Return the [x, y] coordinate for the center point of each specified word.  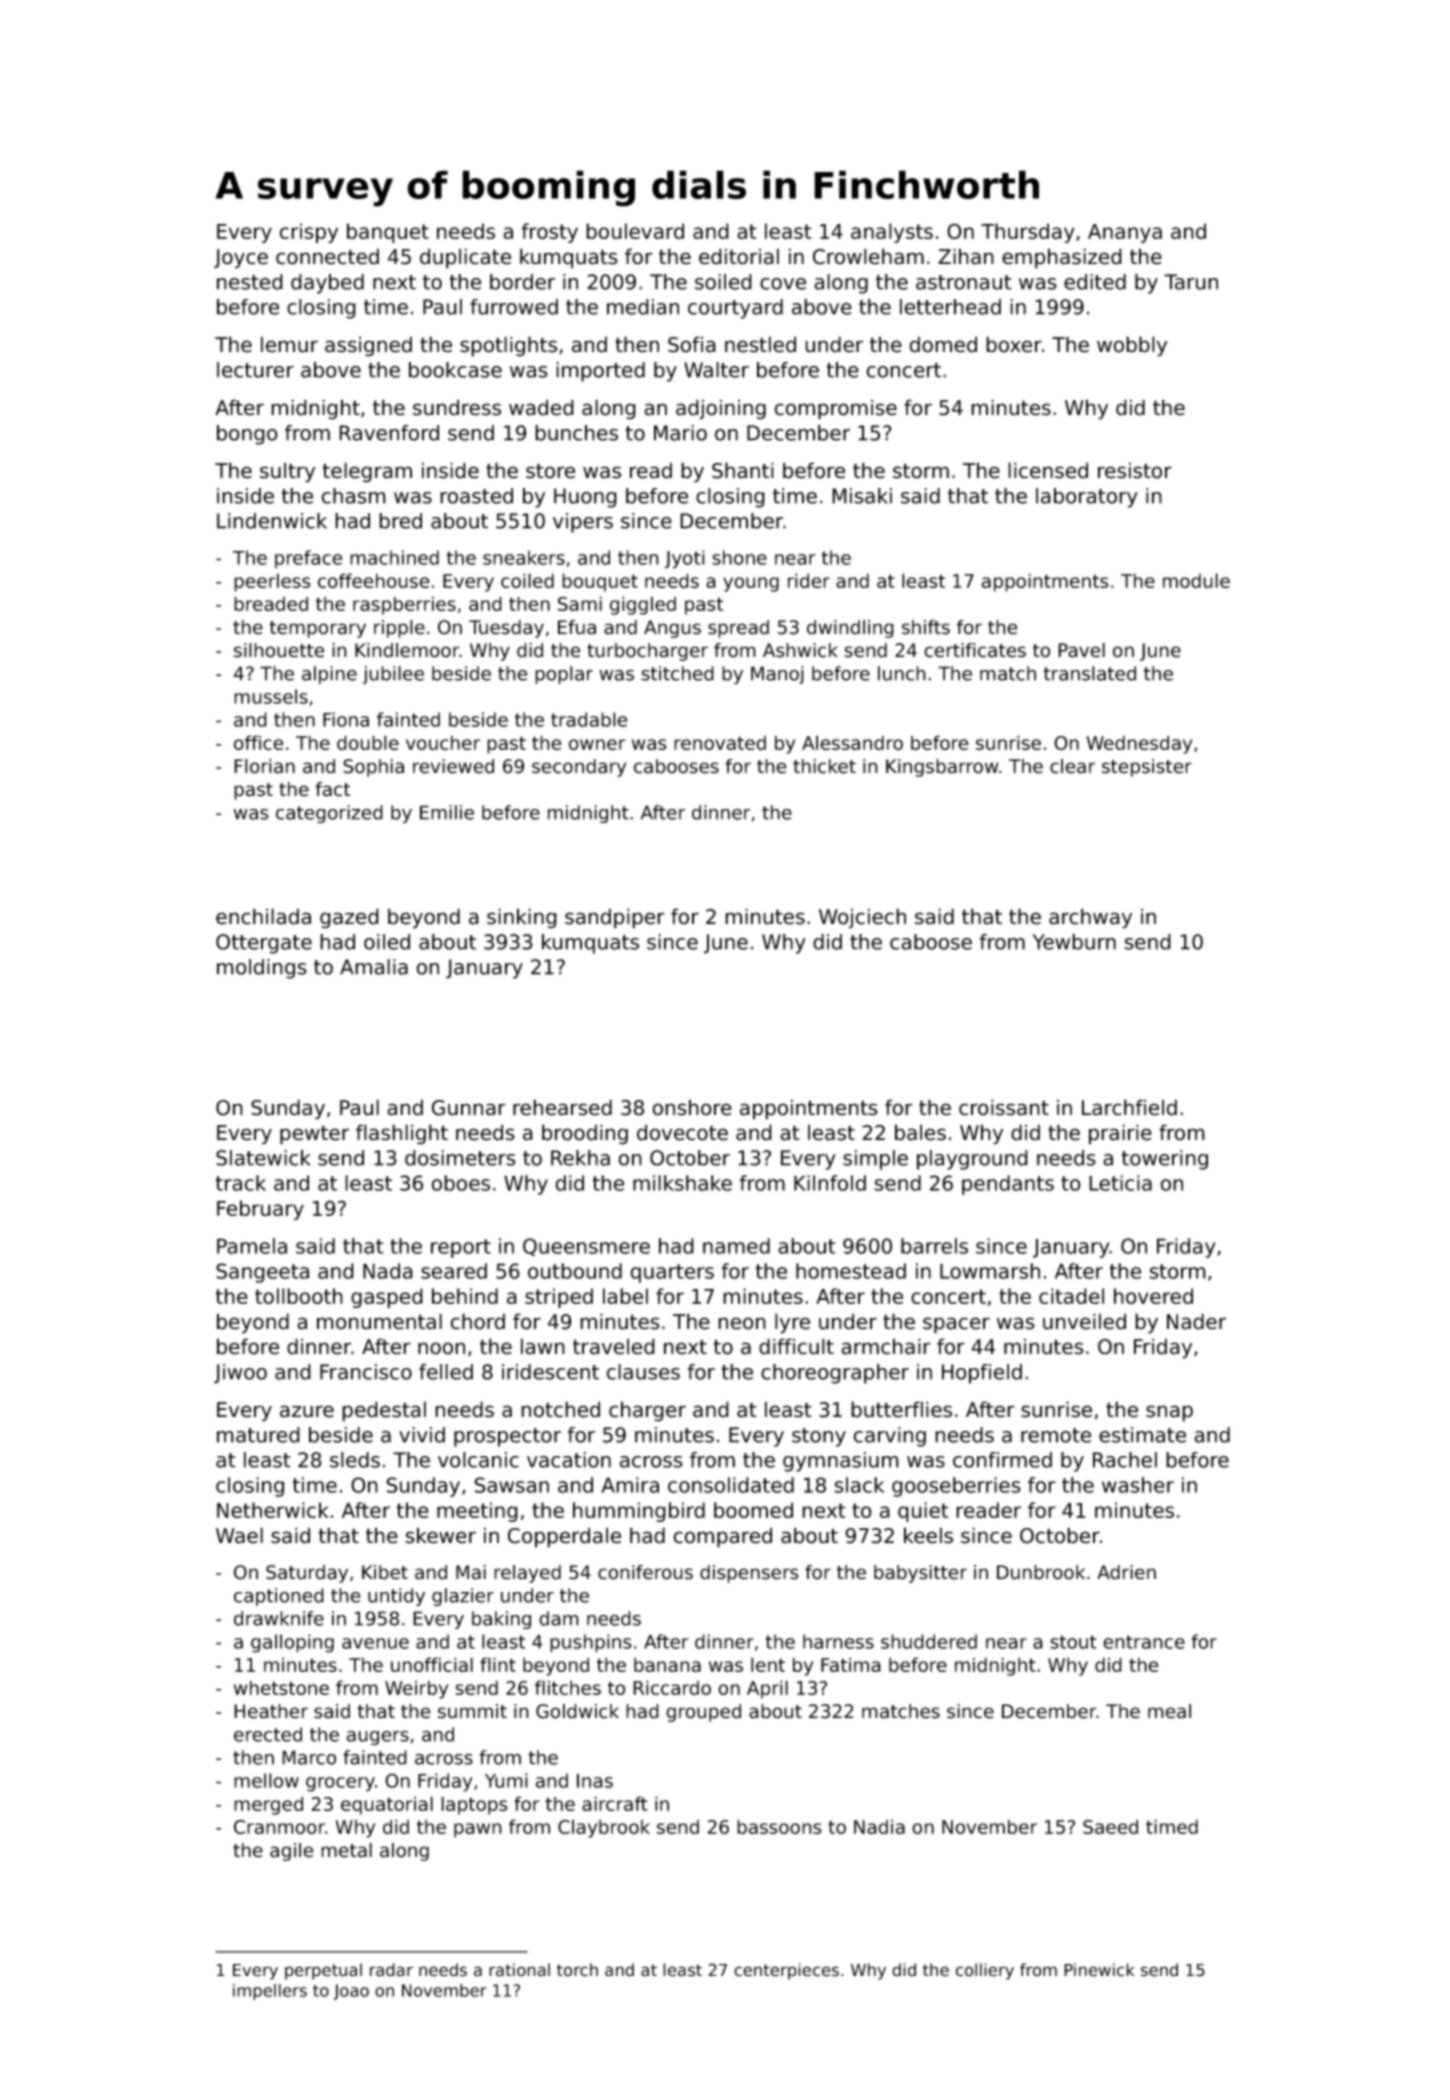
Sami [580, 603]
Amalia [374, 967]
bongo [247, 435]
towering [1165, 1160]
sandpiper [615, 918]
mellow [266, 1780]
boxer [1014, 344]
